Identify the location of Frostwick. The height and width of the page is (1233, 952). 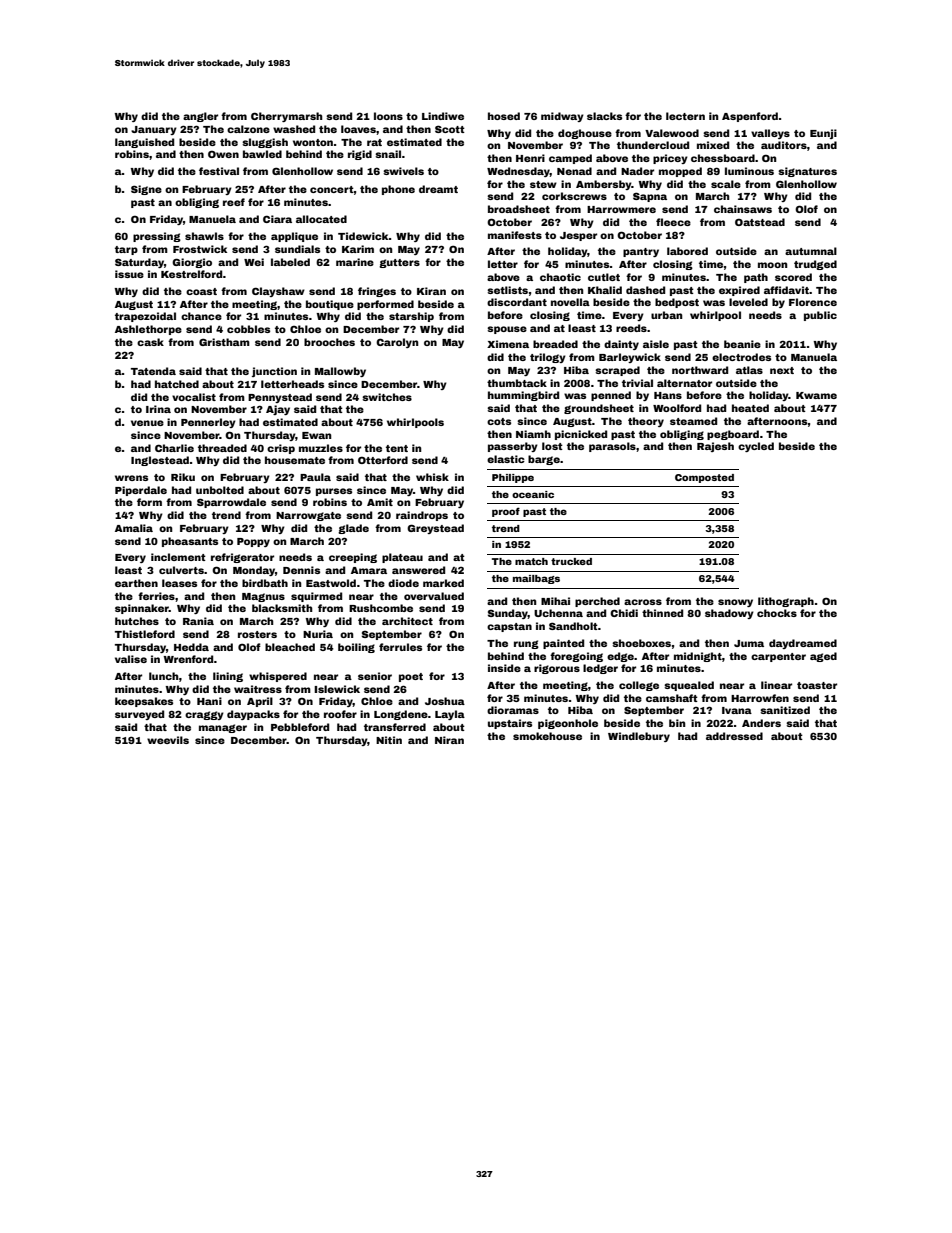
(200, 249).
